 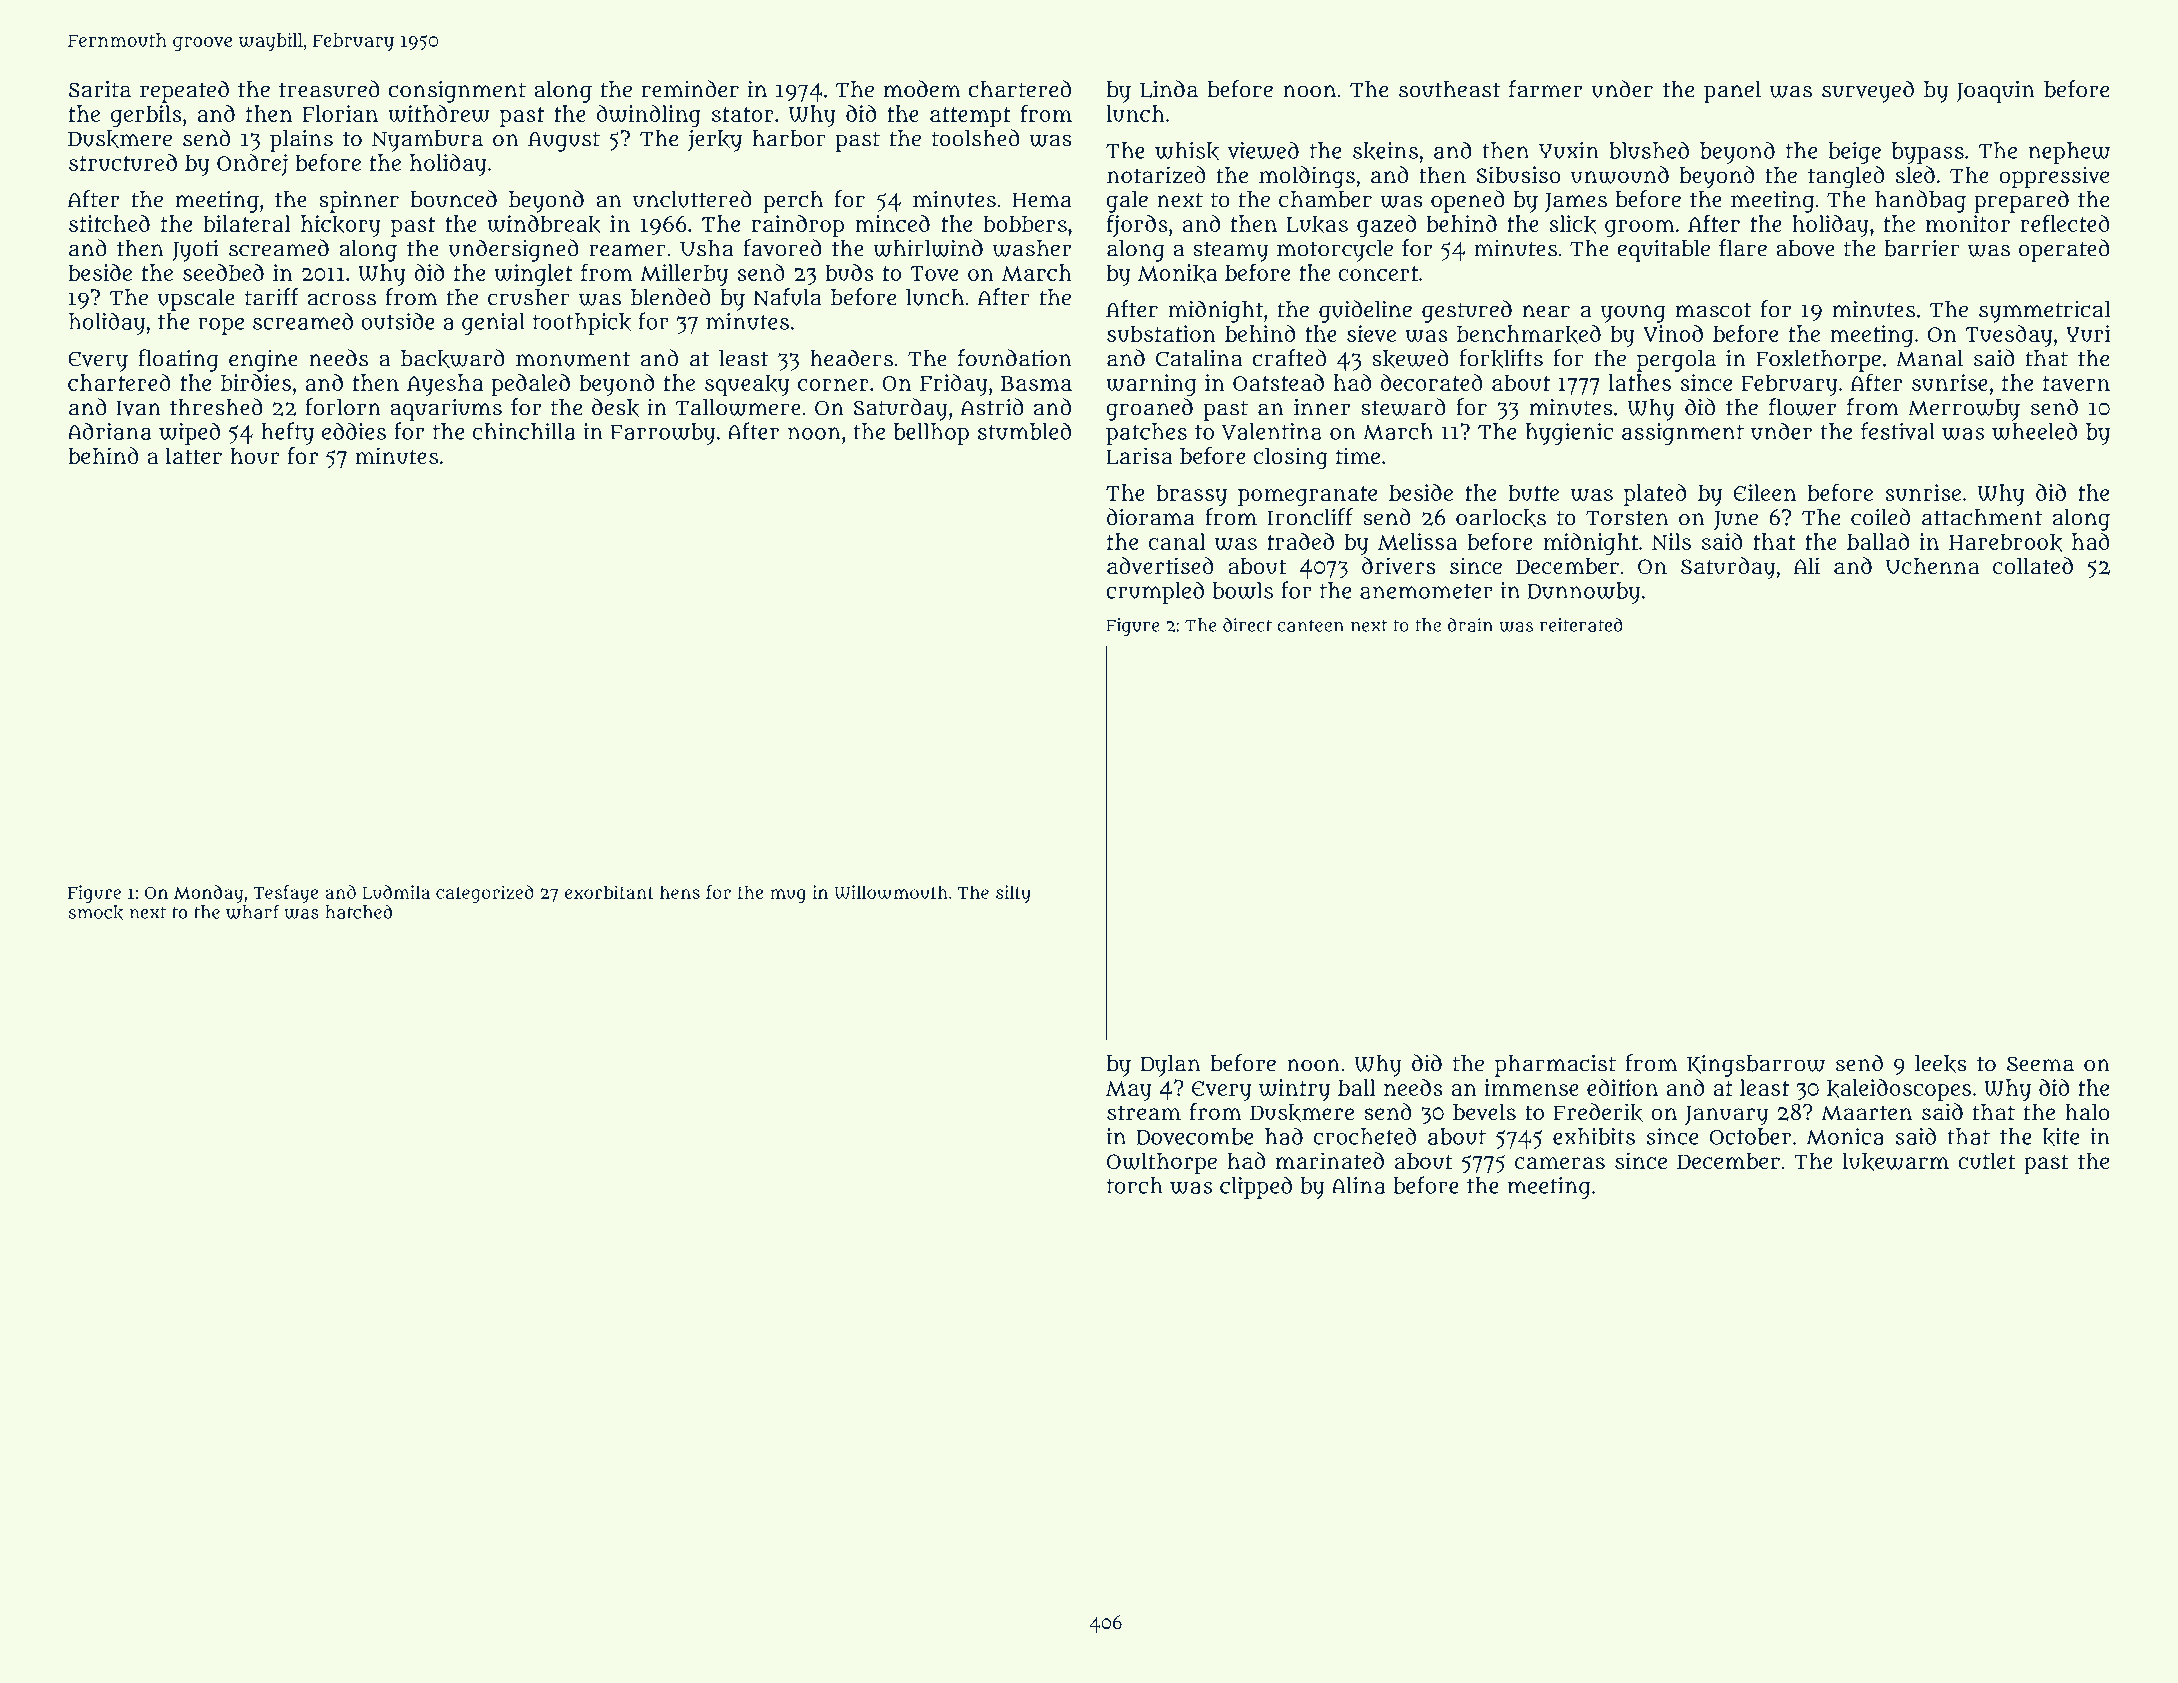 What do you see at coordinates (1256, 1187) in the page?
I see `clipped` at bounding box center [1256, 1187].
